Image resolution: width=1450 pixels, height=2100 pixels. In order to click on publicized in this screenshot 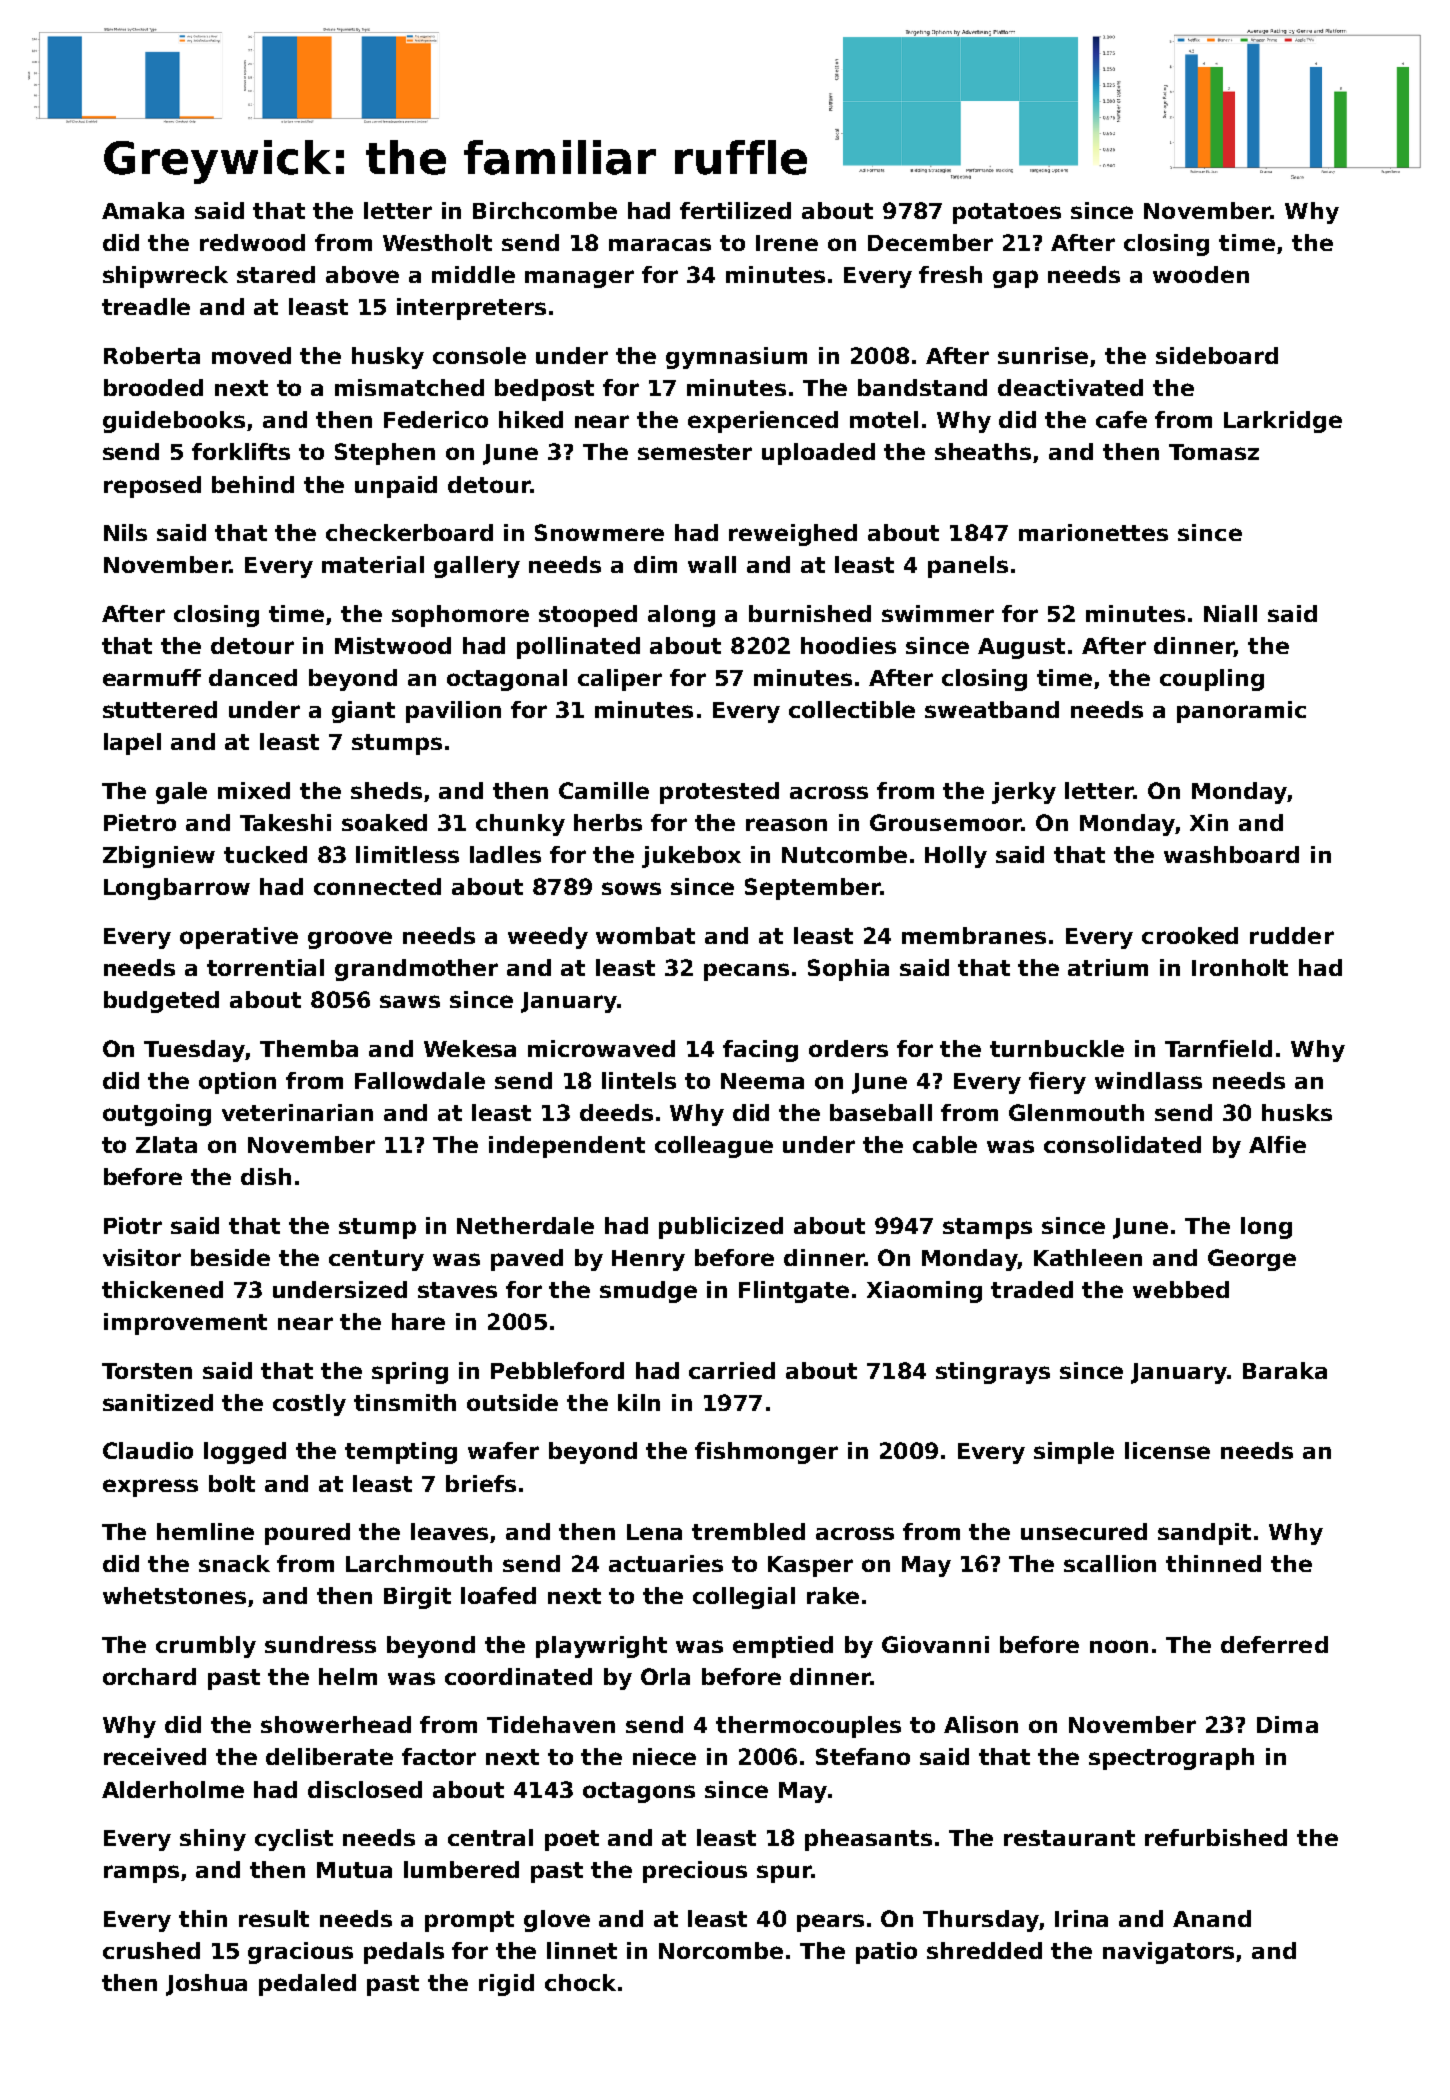, I will do `click(721, 1228)`.
